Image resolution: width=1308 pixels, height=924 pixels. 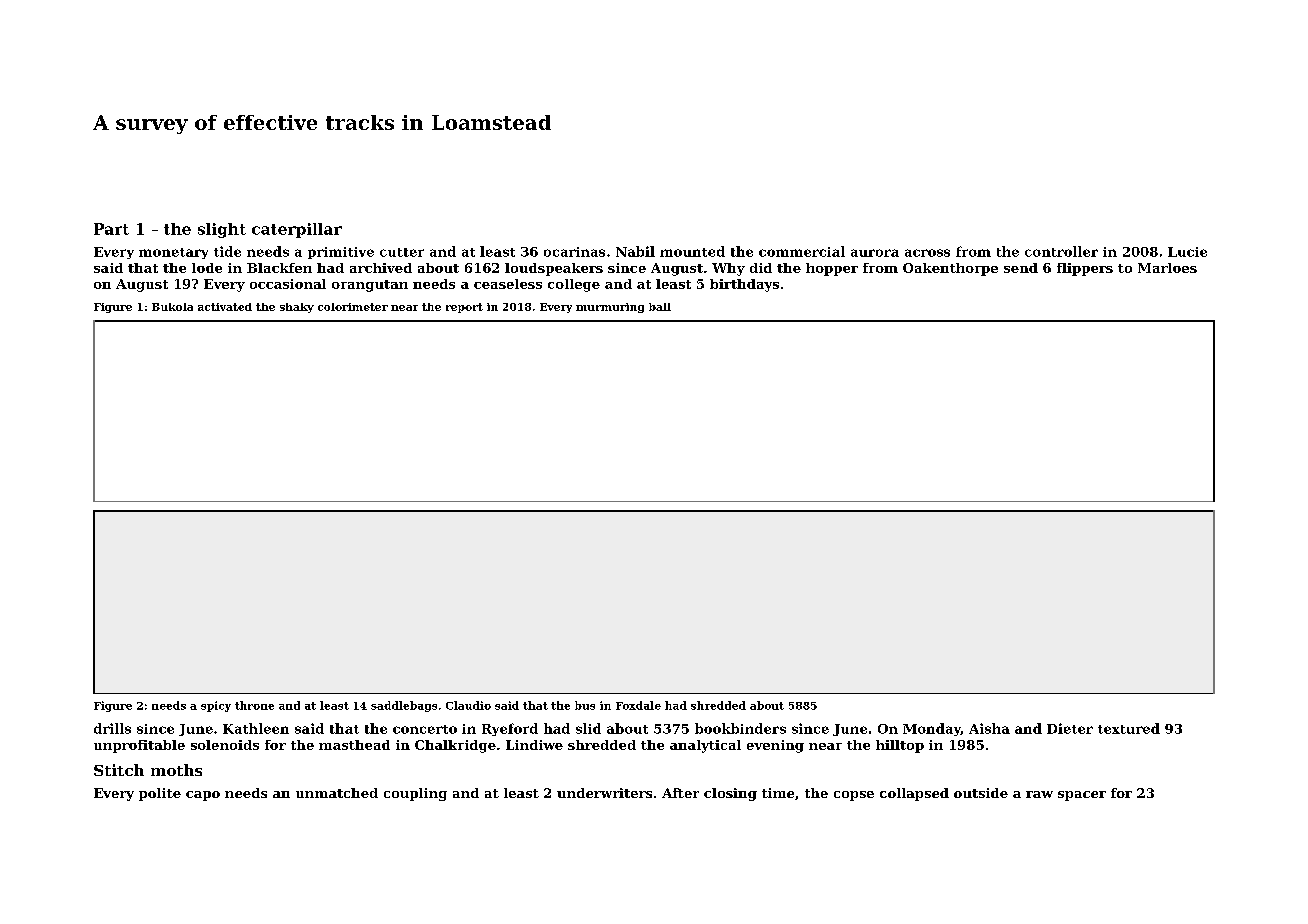 I want to click on After, so click(x=680, y=793).
